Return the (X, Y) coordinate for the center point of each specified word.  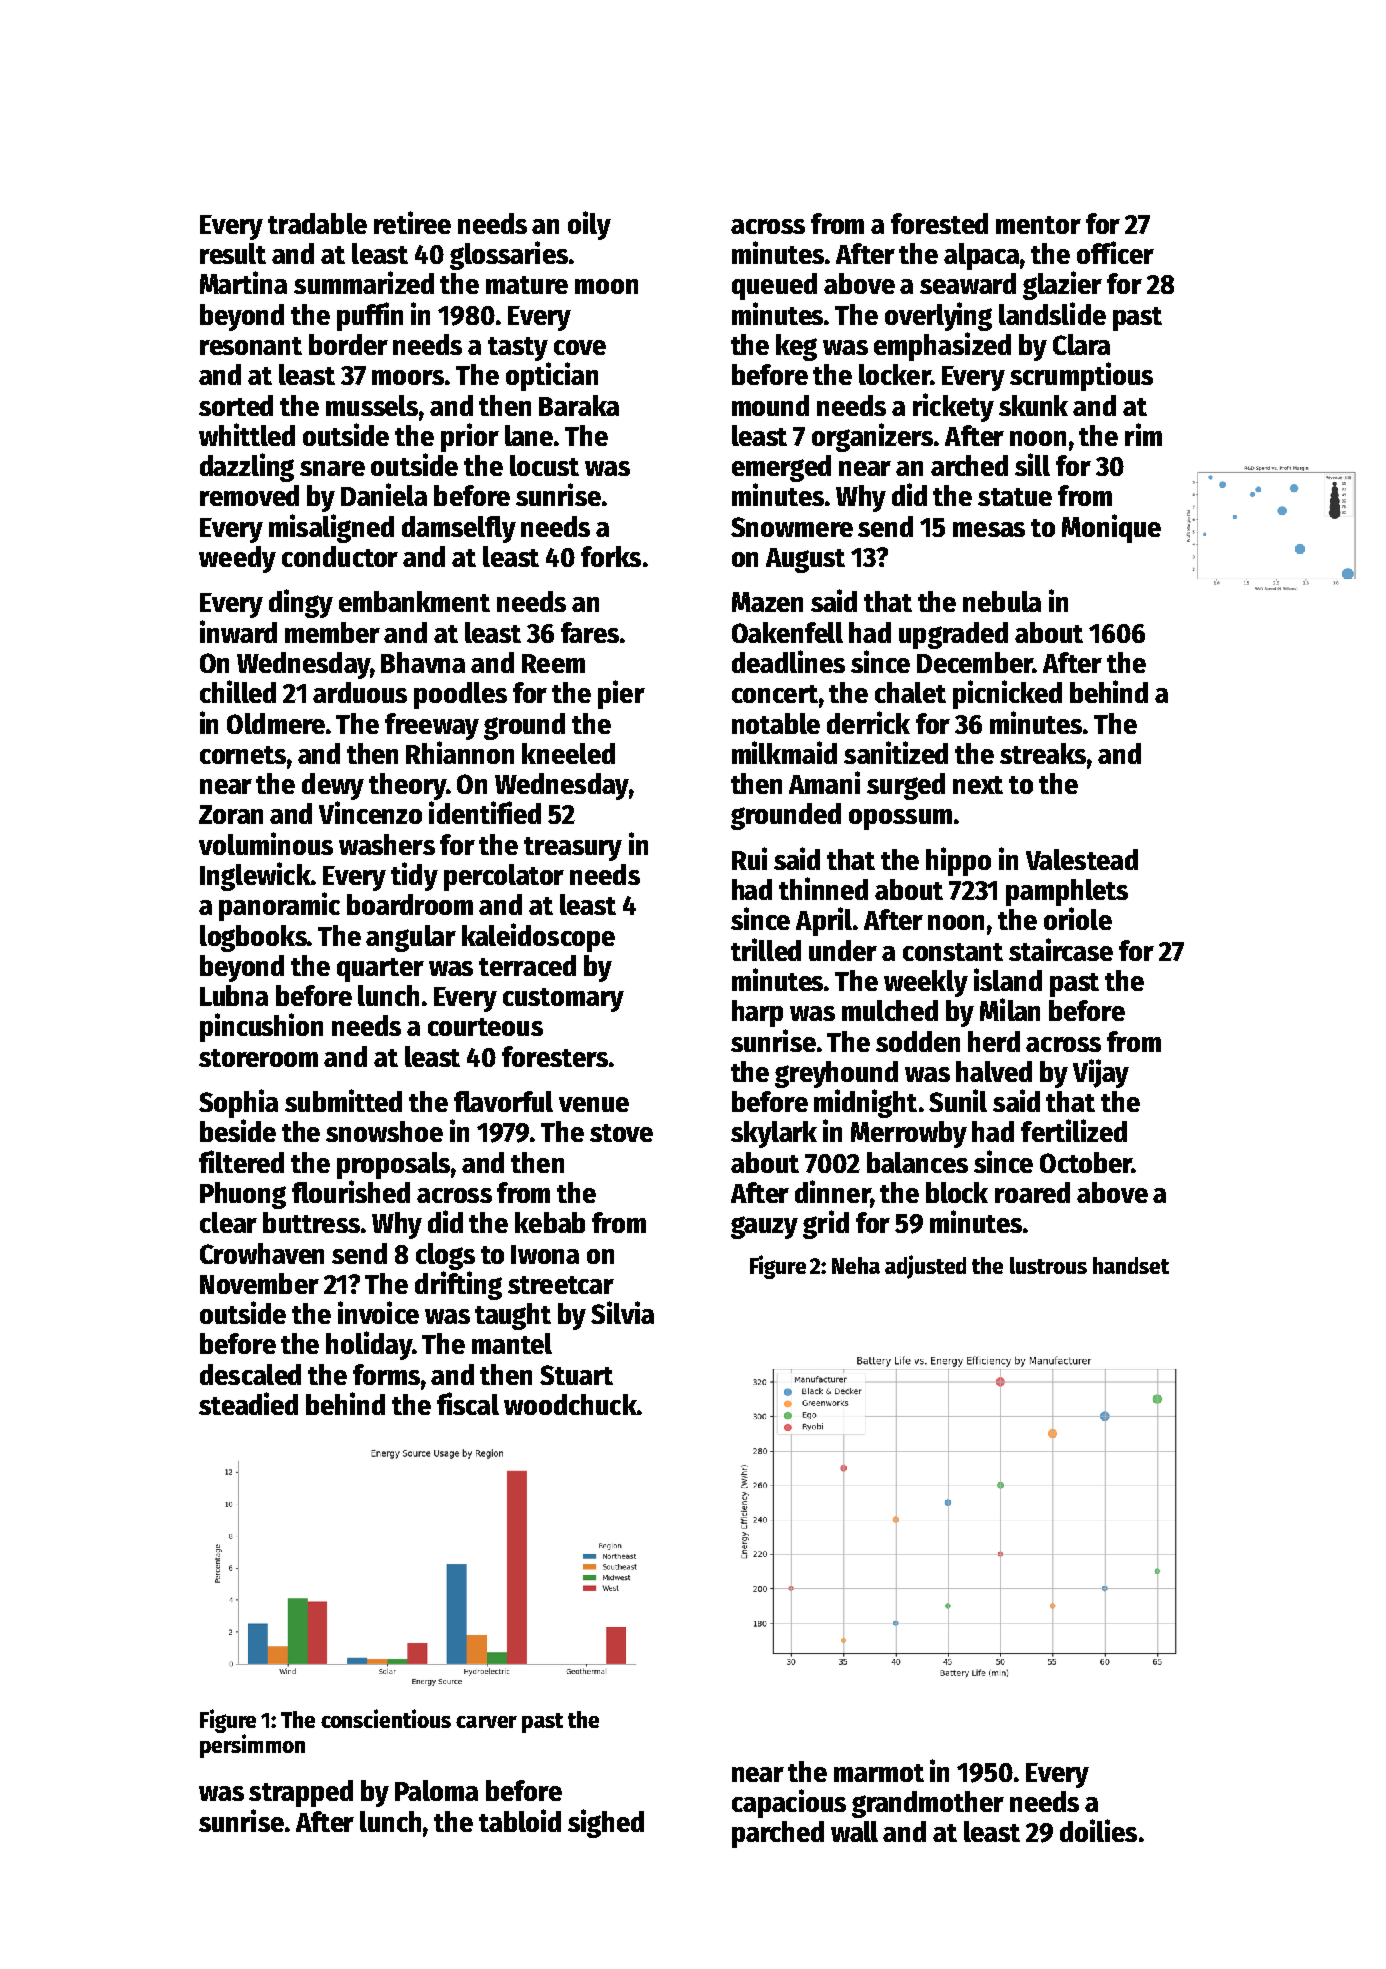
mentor (1038, 225)
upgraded (953, 635)
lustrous (1048, 1265)
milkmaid (784, 752)
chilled (238, 691)
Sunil (958, 1100)
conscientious (386, 1718)
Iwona (545, 1254)
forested (939, 223)
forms (386, 1374)
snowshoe (384, 1131)
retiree (412, 222)
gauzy (764, 1227)
